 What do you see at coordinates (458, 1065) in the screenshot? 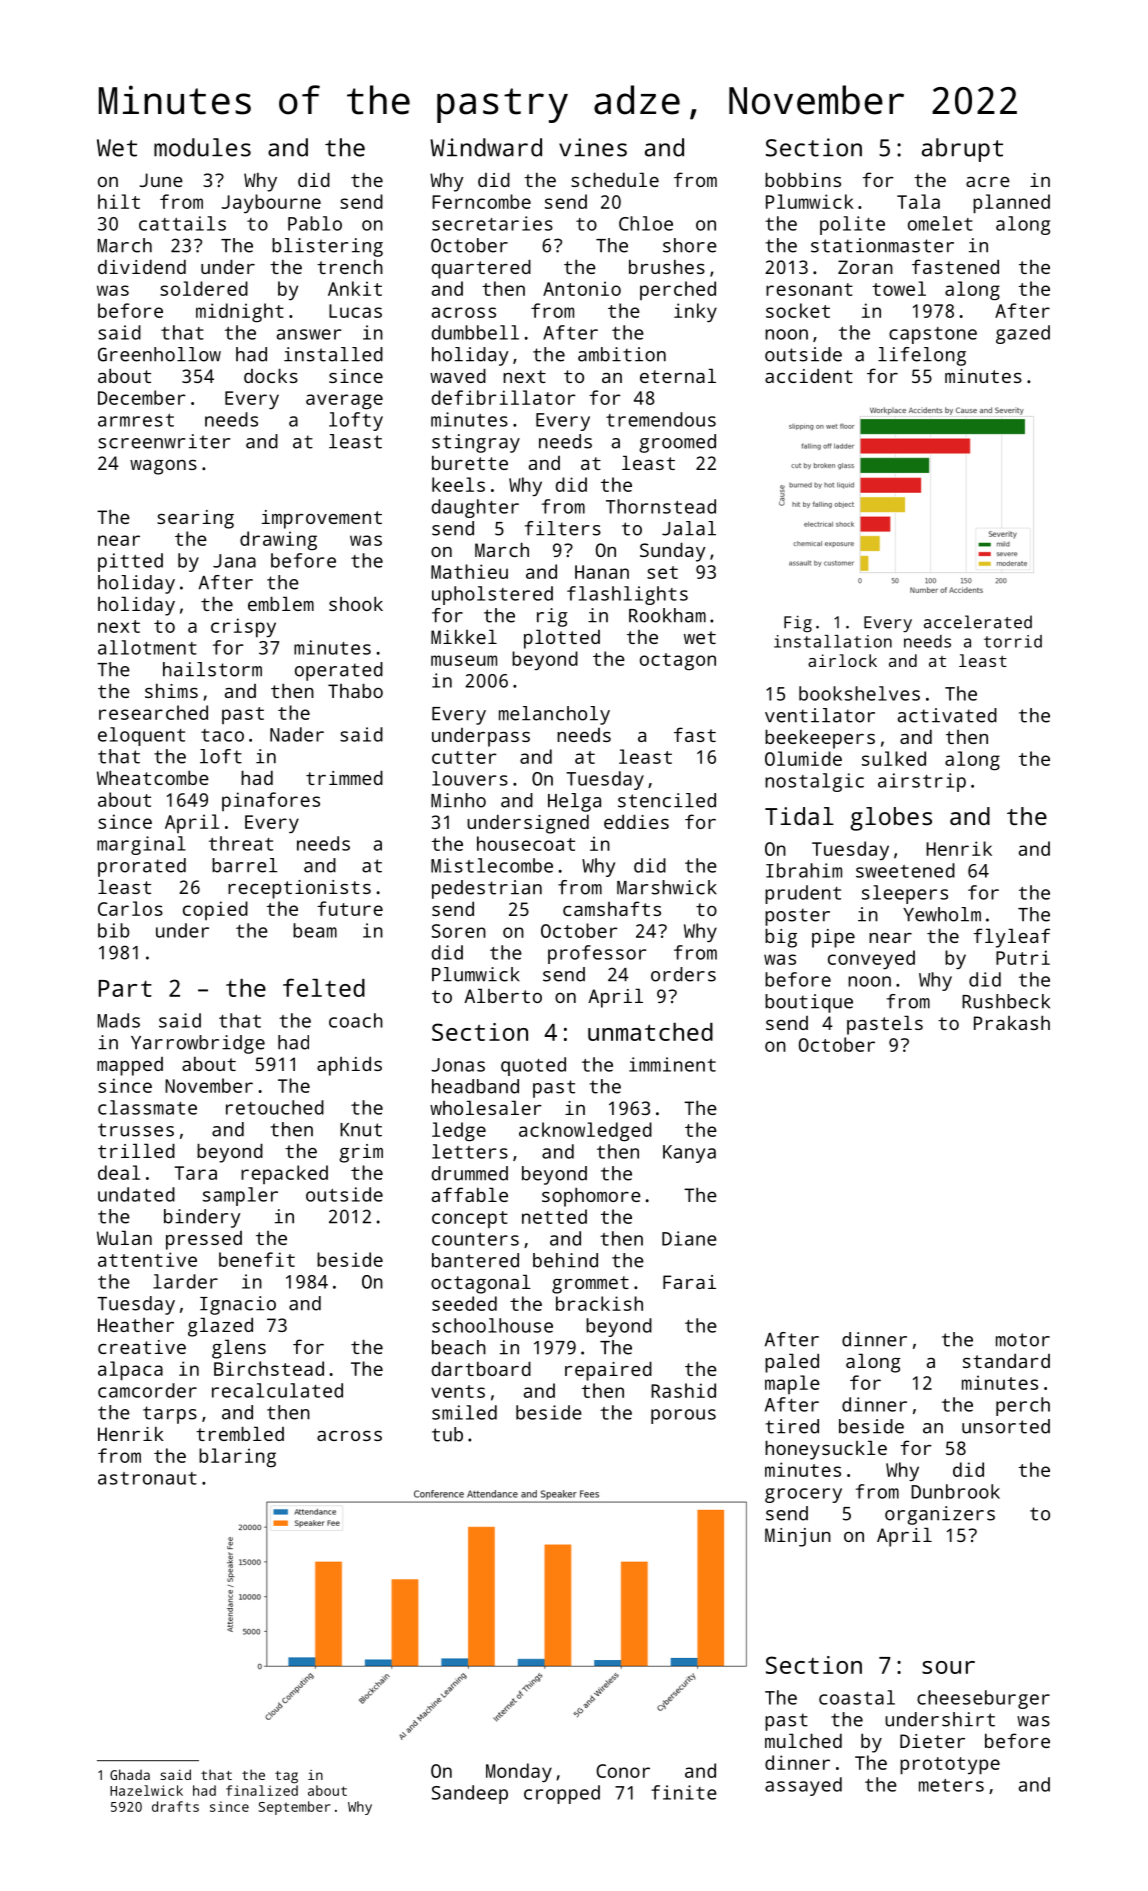
I see `Jonas` at bounding box center [458, 1065].
